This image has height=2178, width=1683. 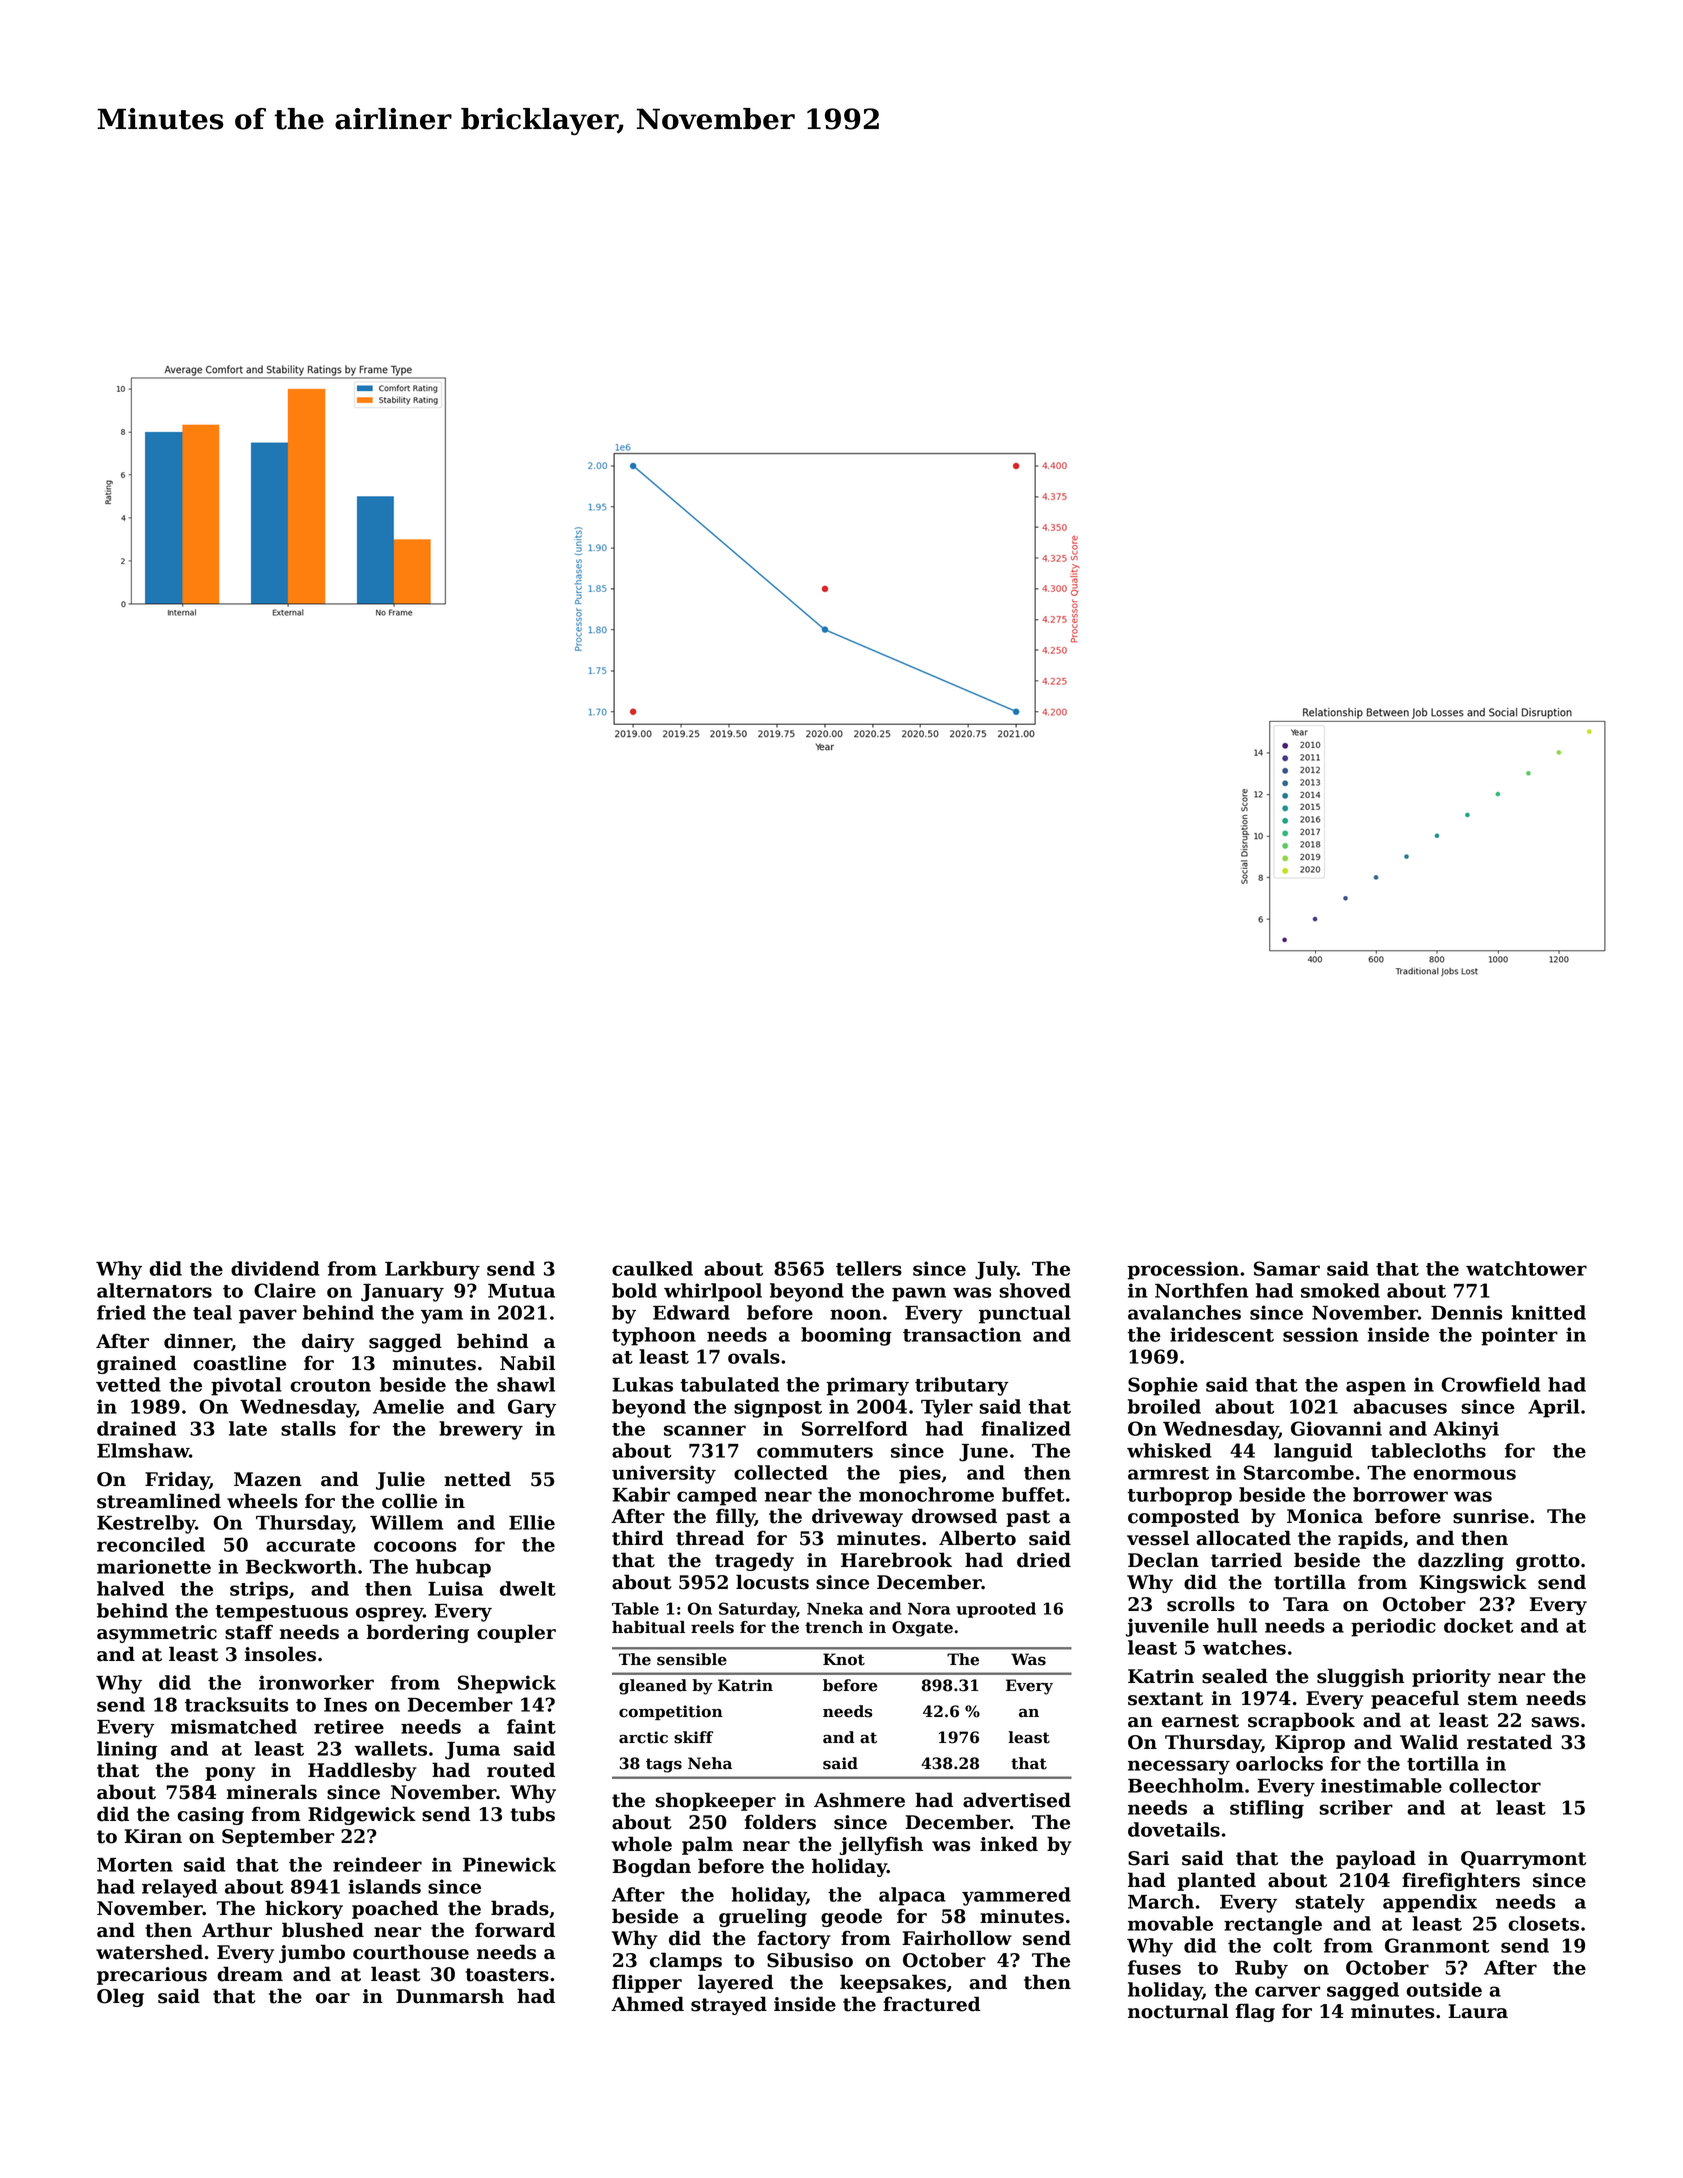 What do you see at coordinates (1325, 1516) in the image?
I see `Monica` at bounding box center [1325, 1516].
